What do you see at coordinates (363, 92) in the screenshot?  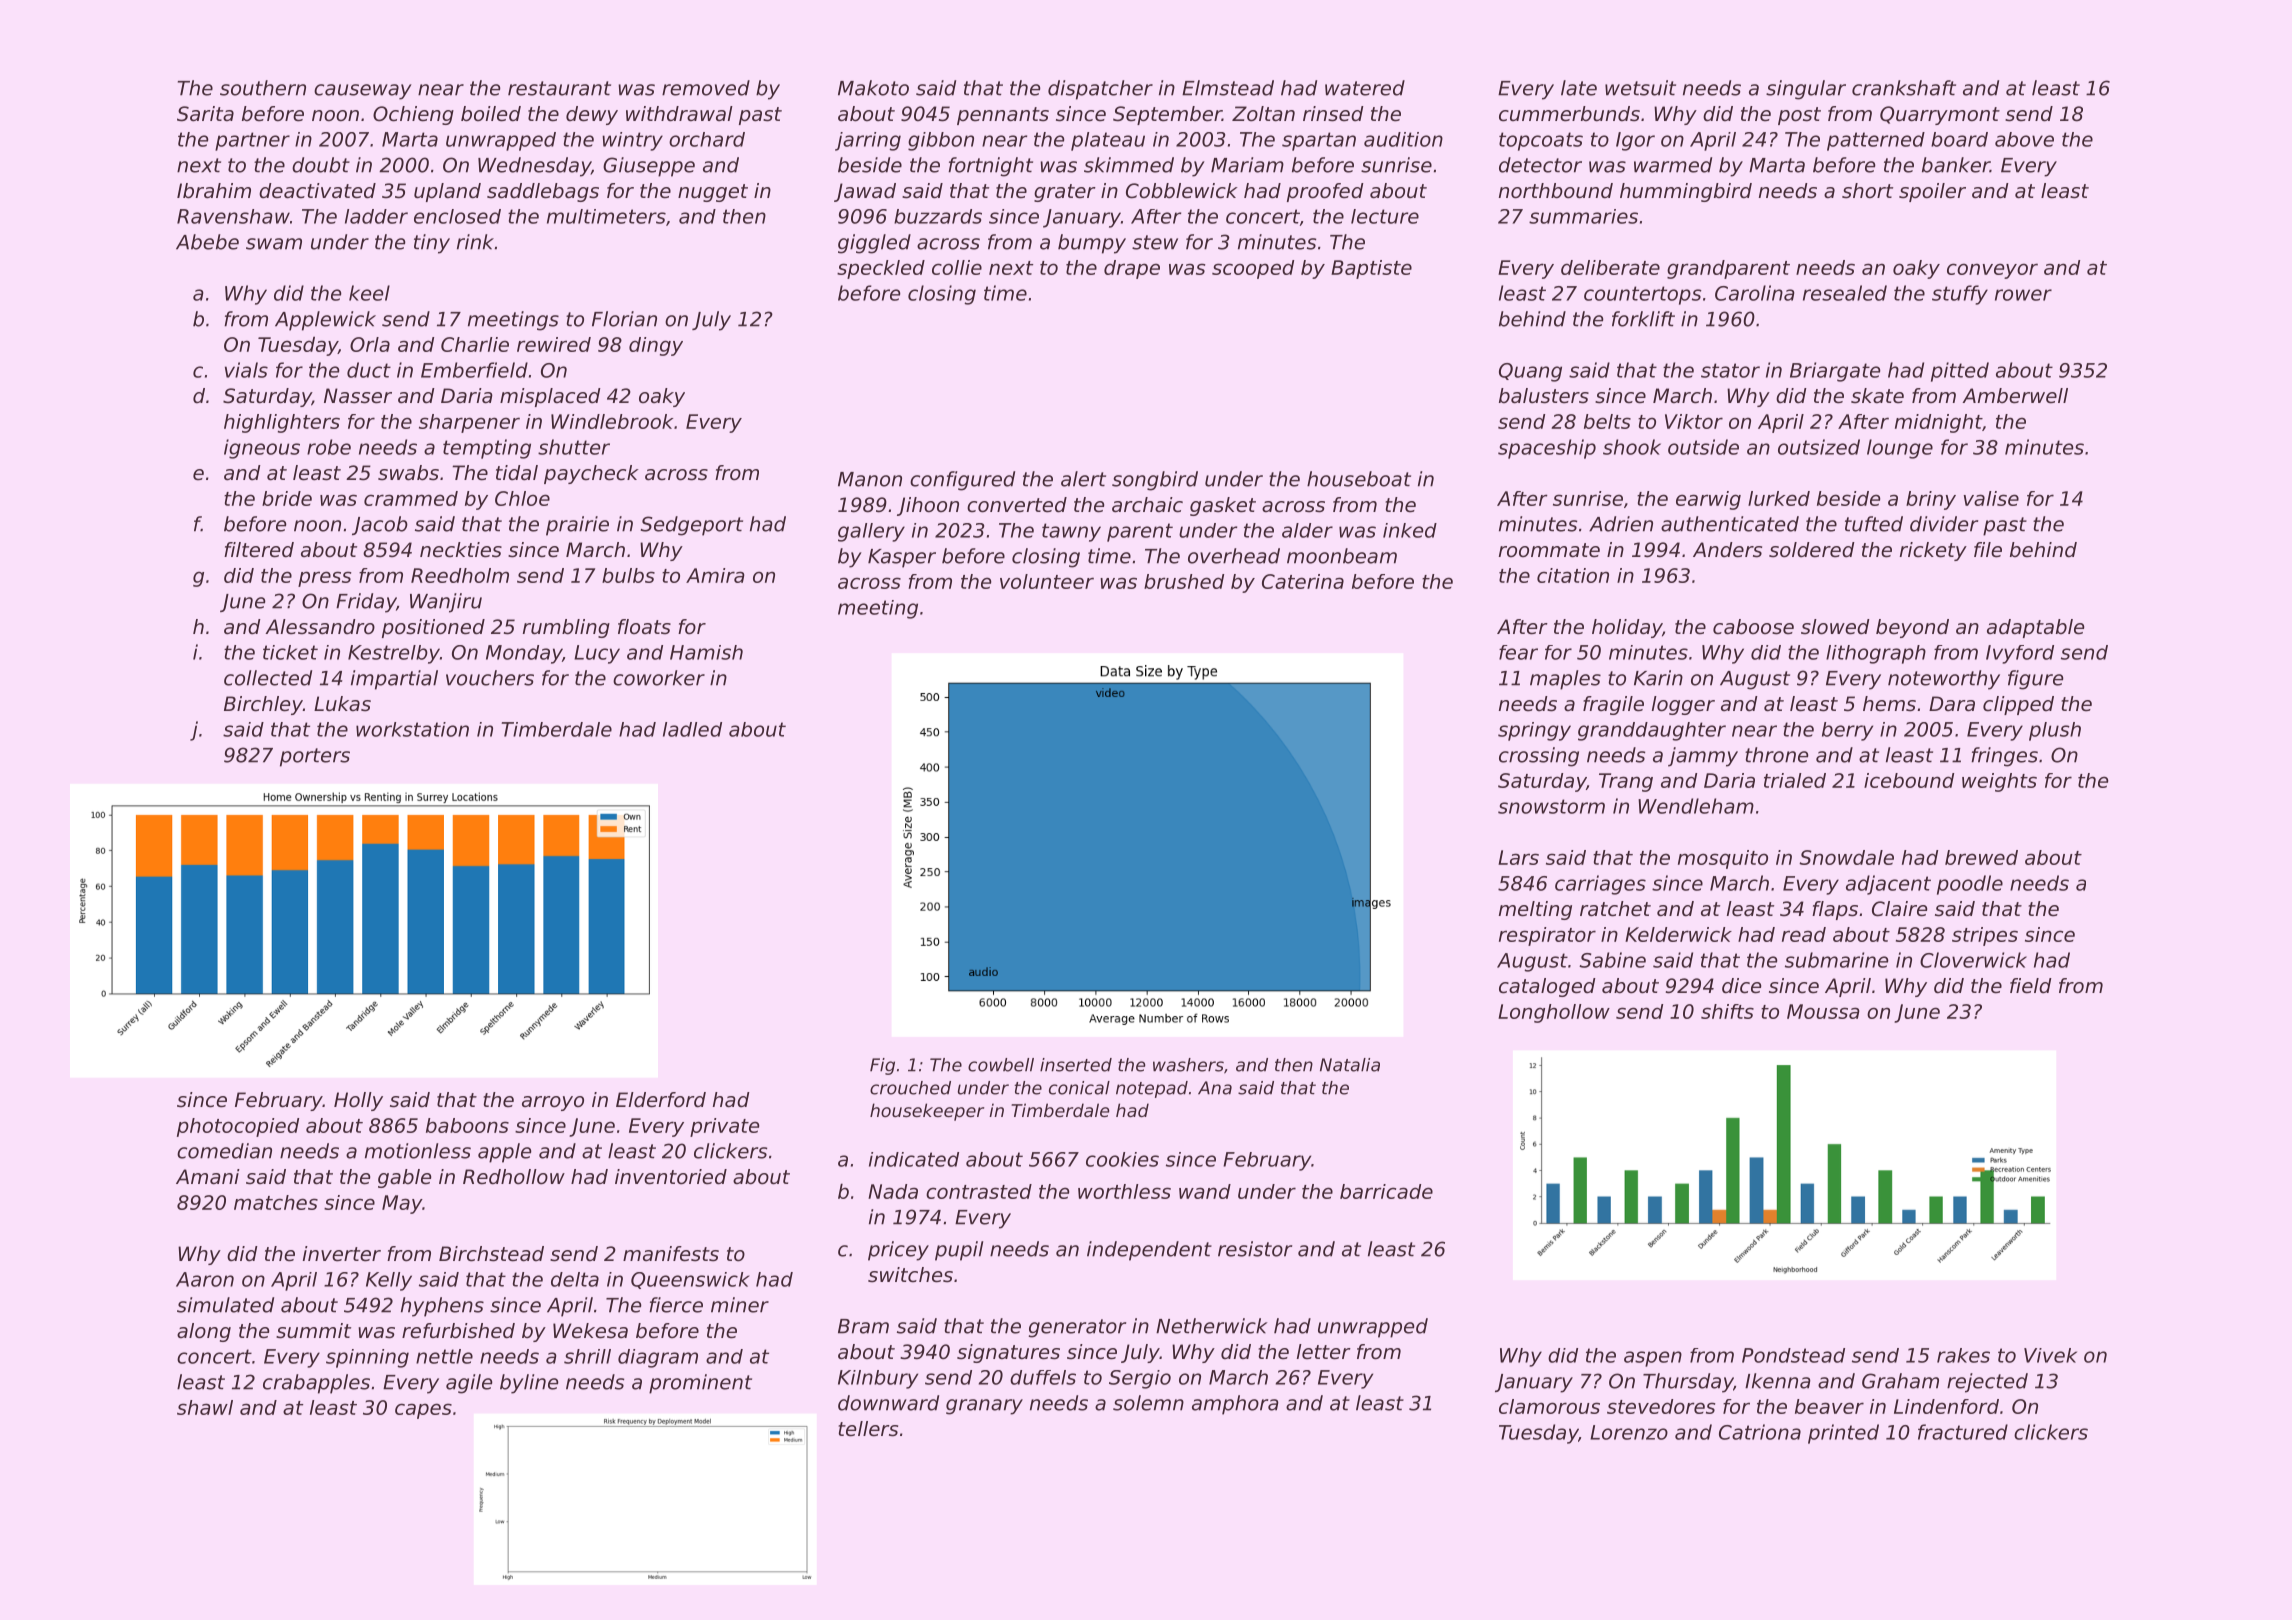 I see `causeway` at bounding box center [363, 92].
